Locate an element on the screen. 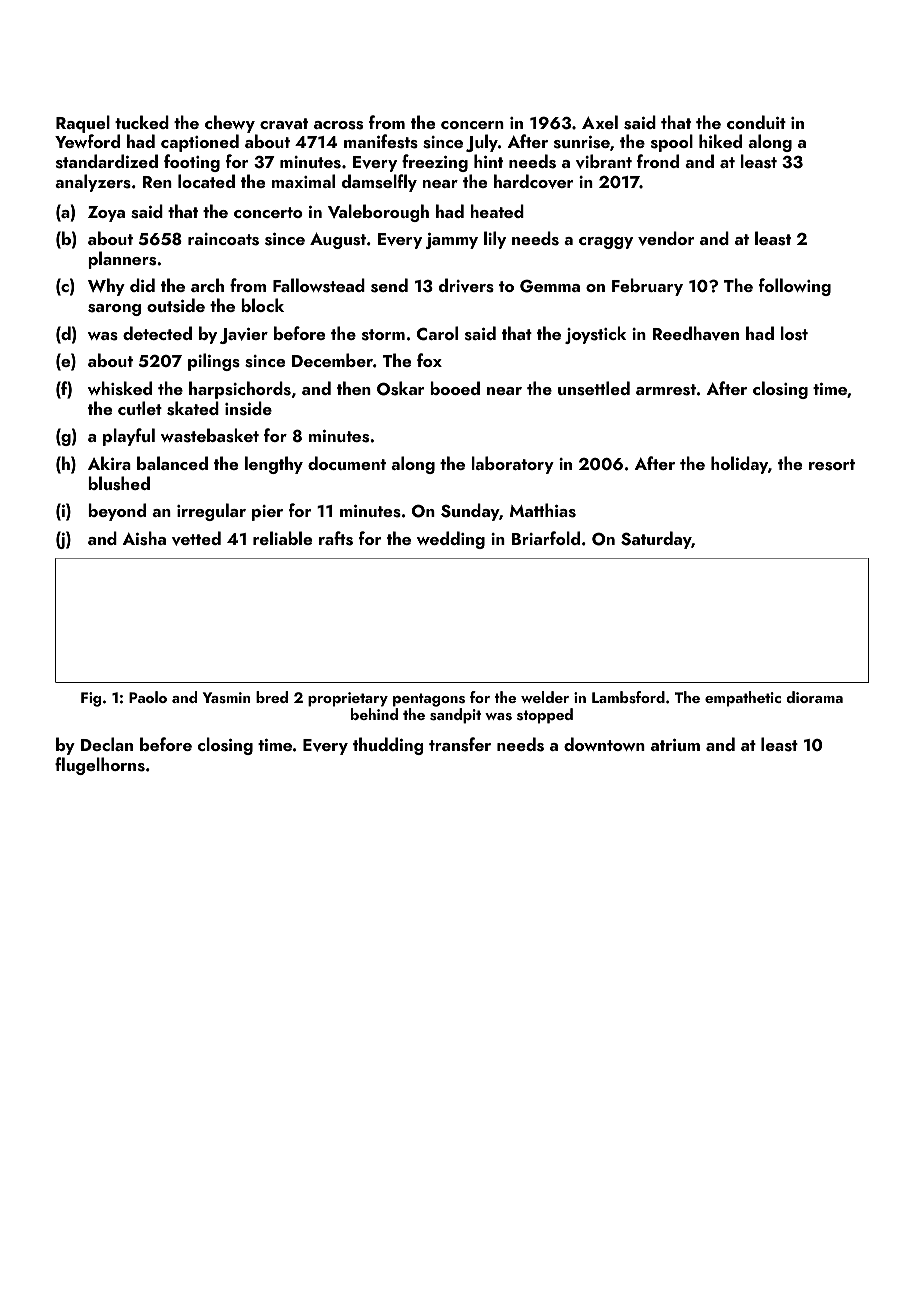  Declan is located at coordinates (107, 744).
